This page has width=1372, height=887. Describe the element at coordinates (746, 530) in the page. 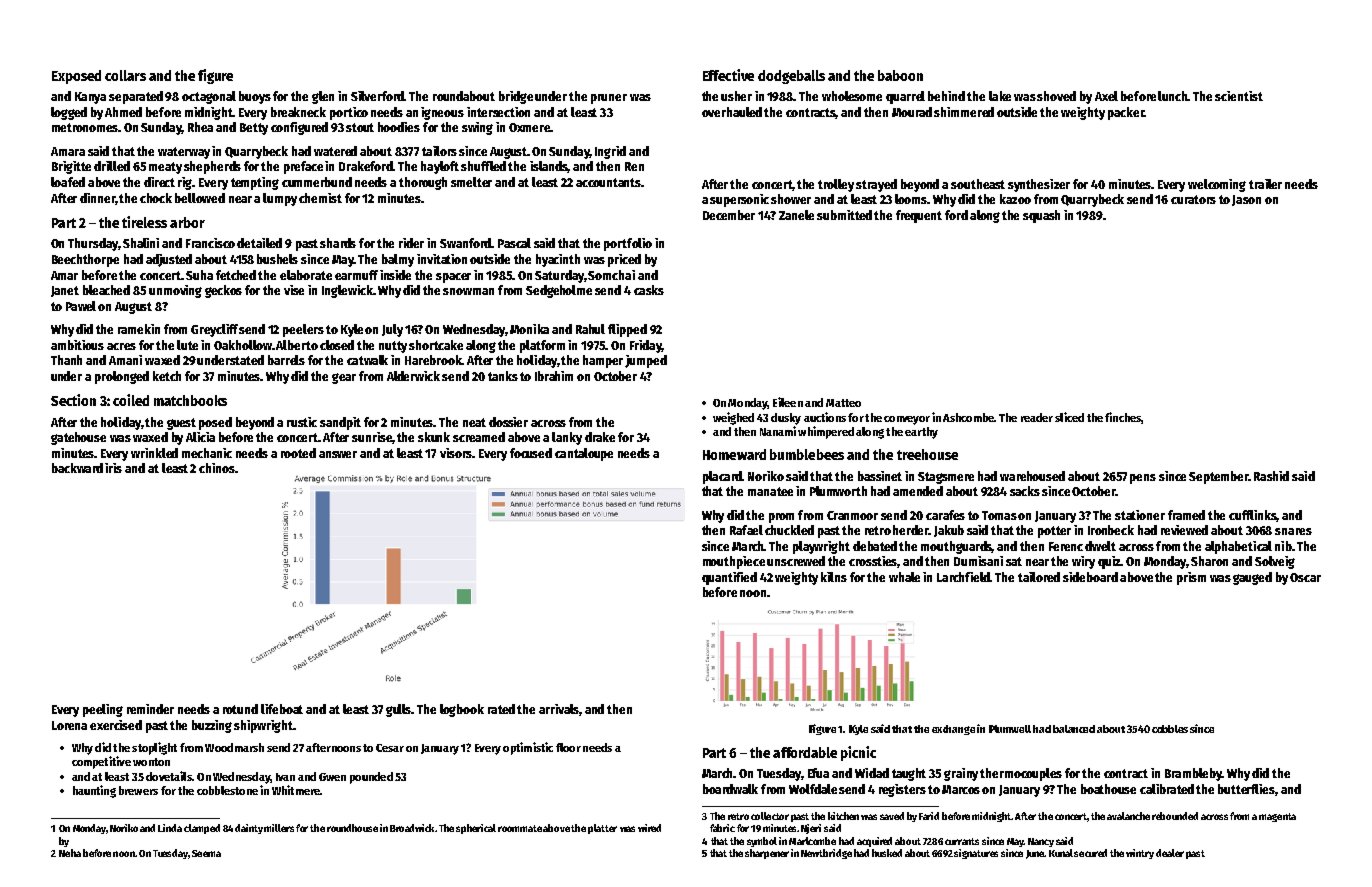

I see `Rafael` at that location.
